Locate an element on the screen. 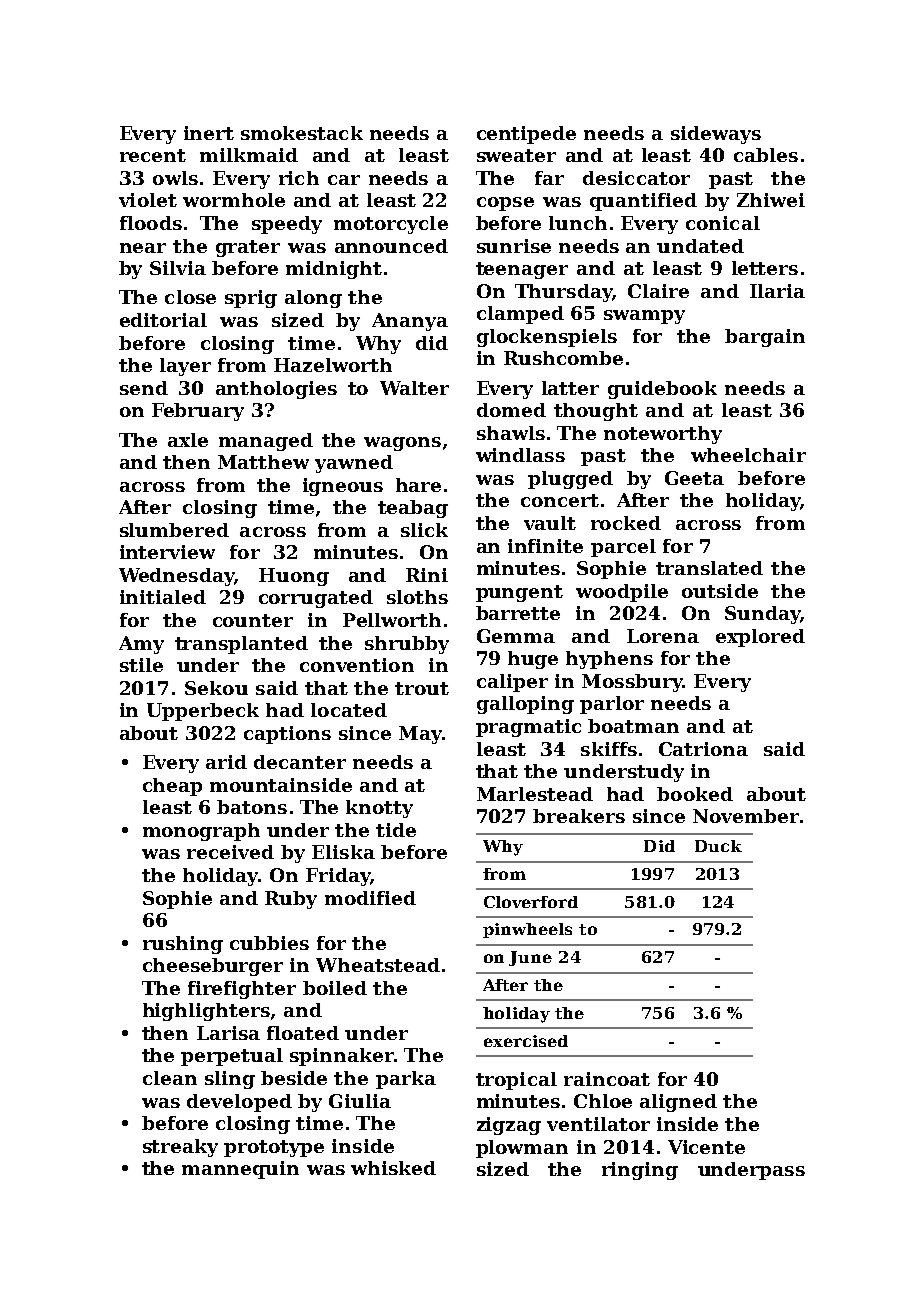 Image resolution: width=924 pixels, height=1308 pixels. May is located at coordinates (420, 735).
